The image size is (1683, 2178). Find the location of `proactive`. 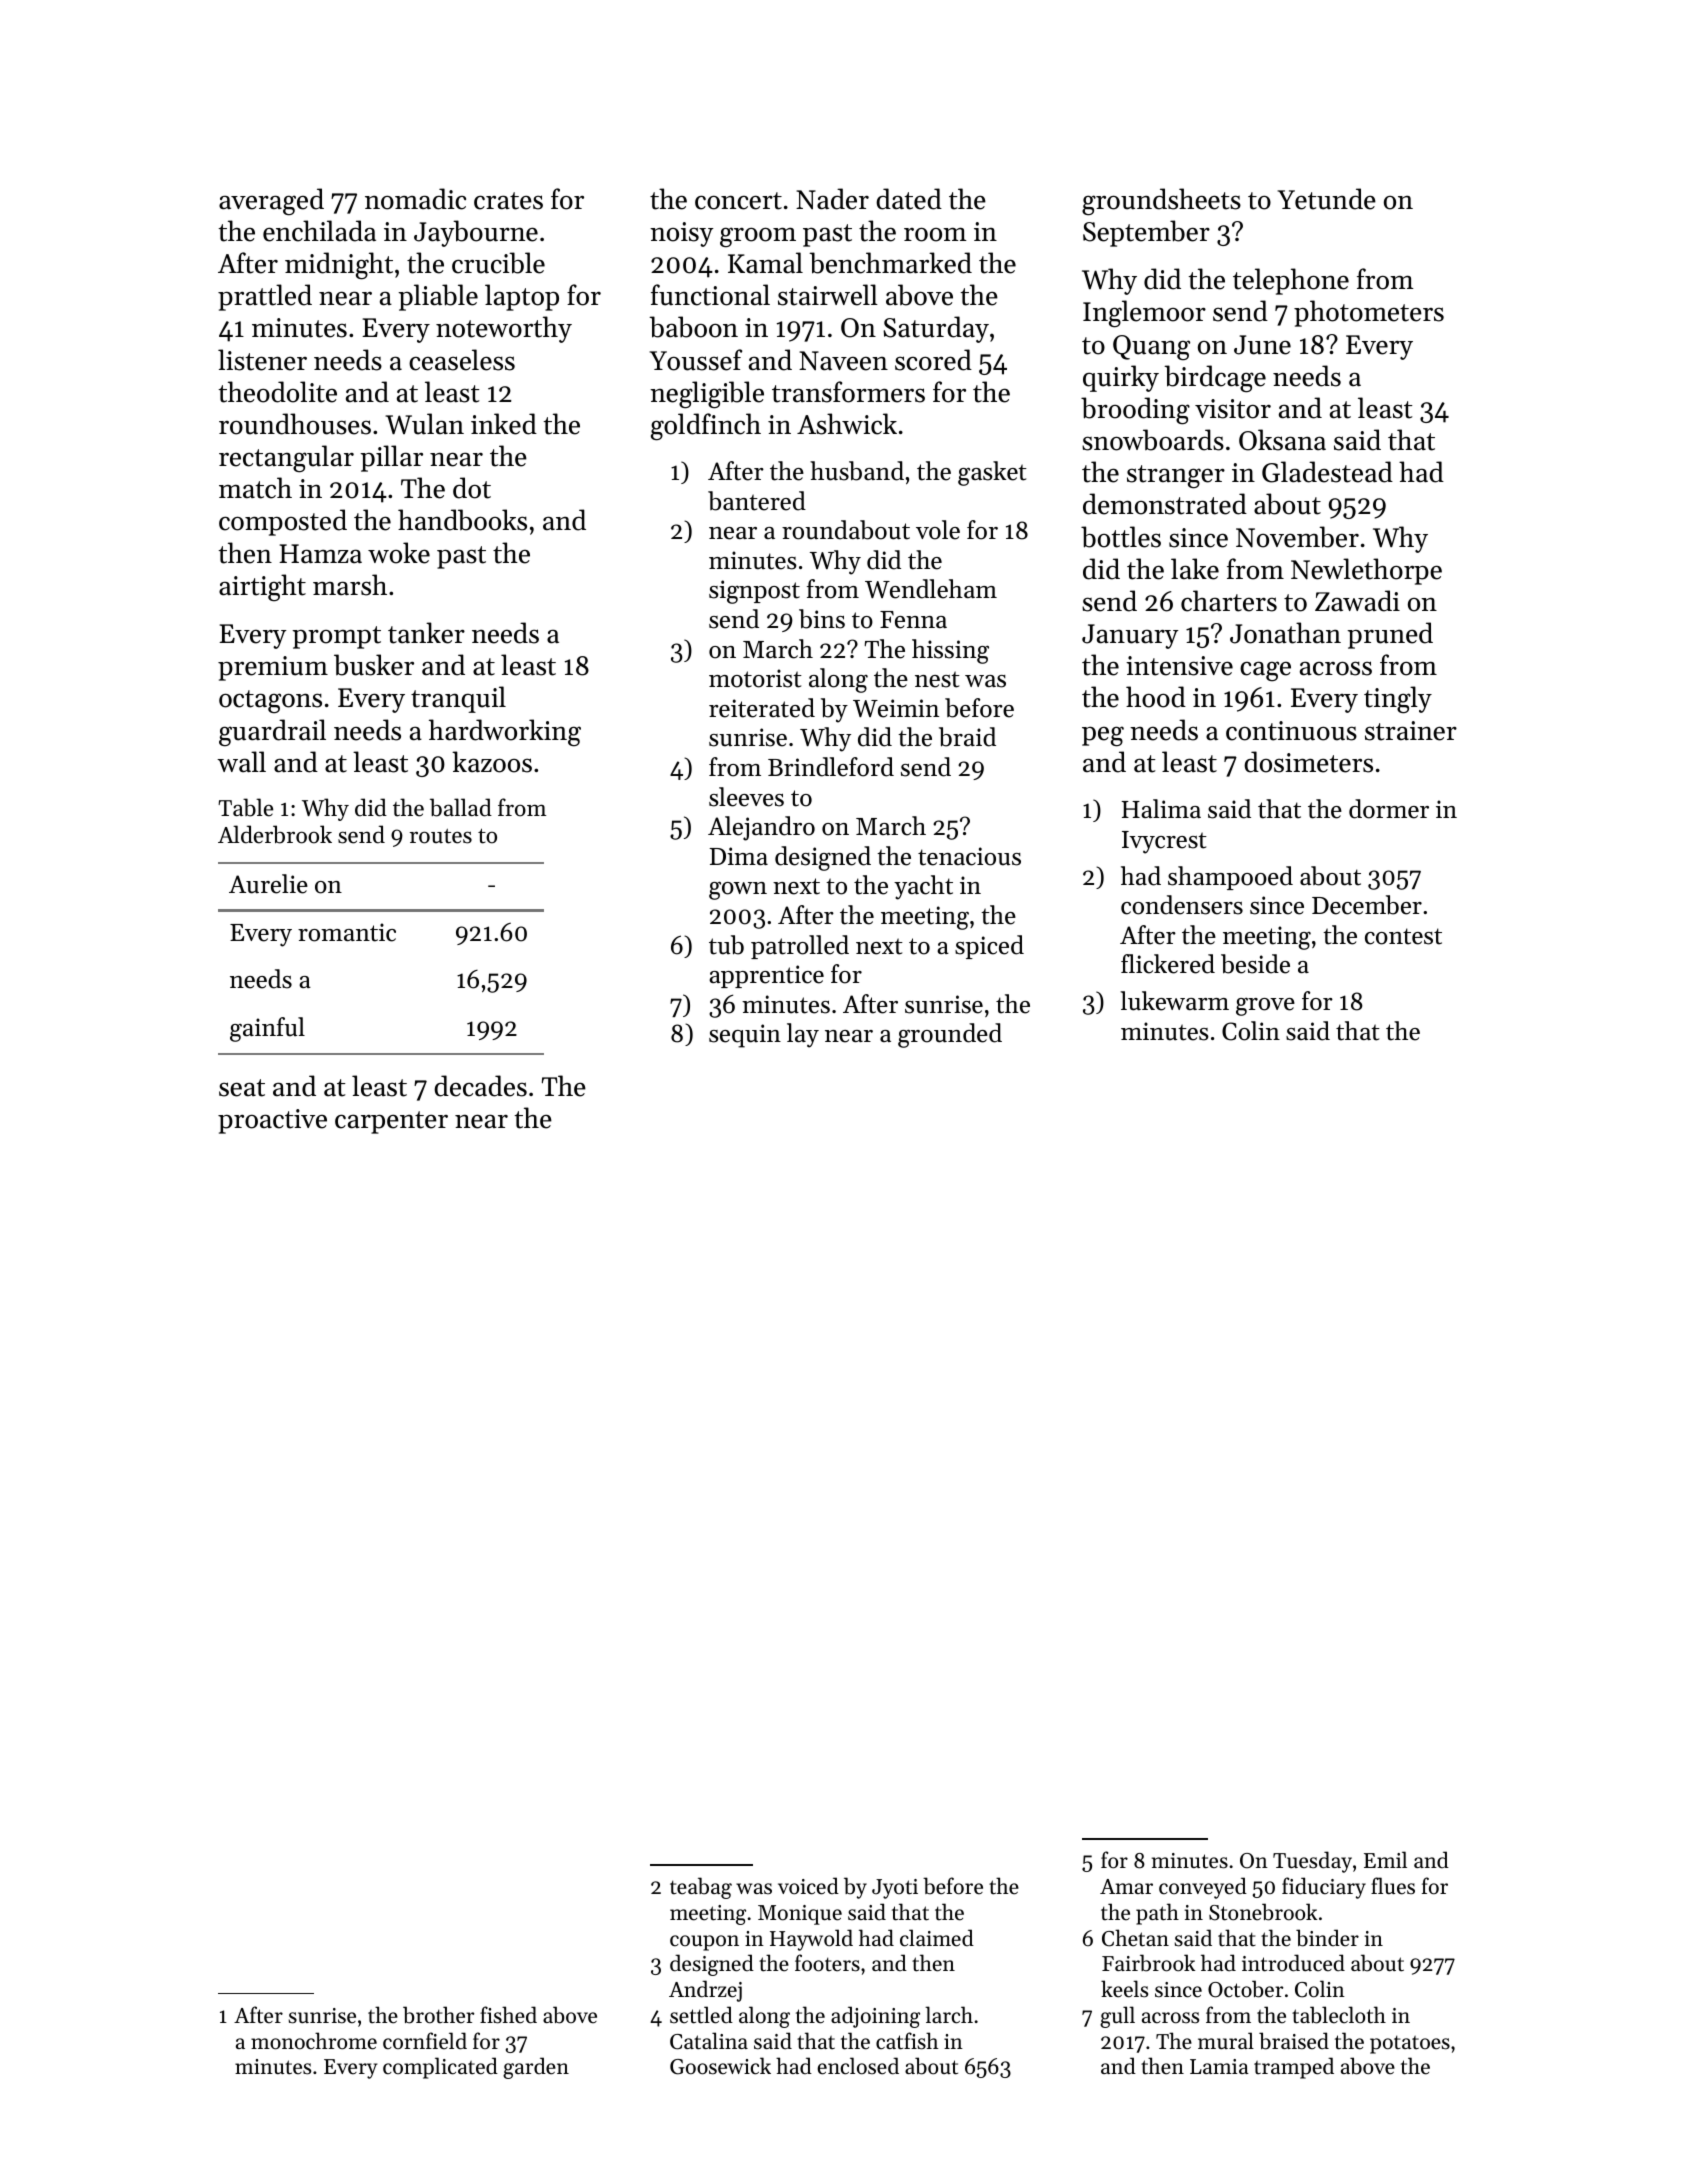

proactive is located at coordinates (272, 1121).
